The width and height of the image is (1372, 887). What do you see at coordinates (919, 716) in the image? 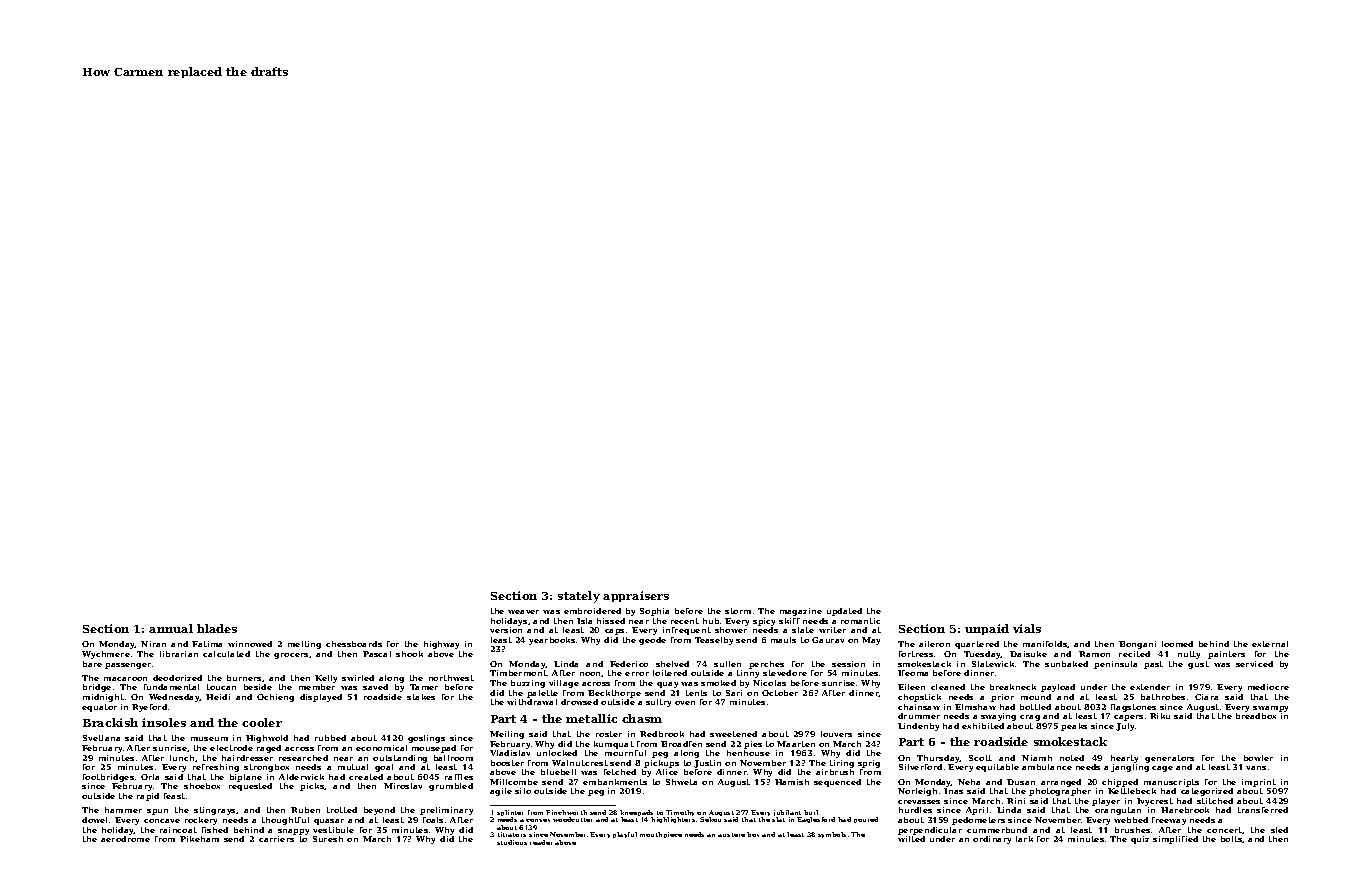
I see `drummer` at bounding box center [919, 716].
